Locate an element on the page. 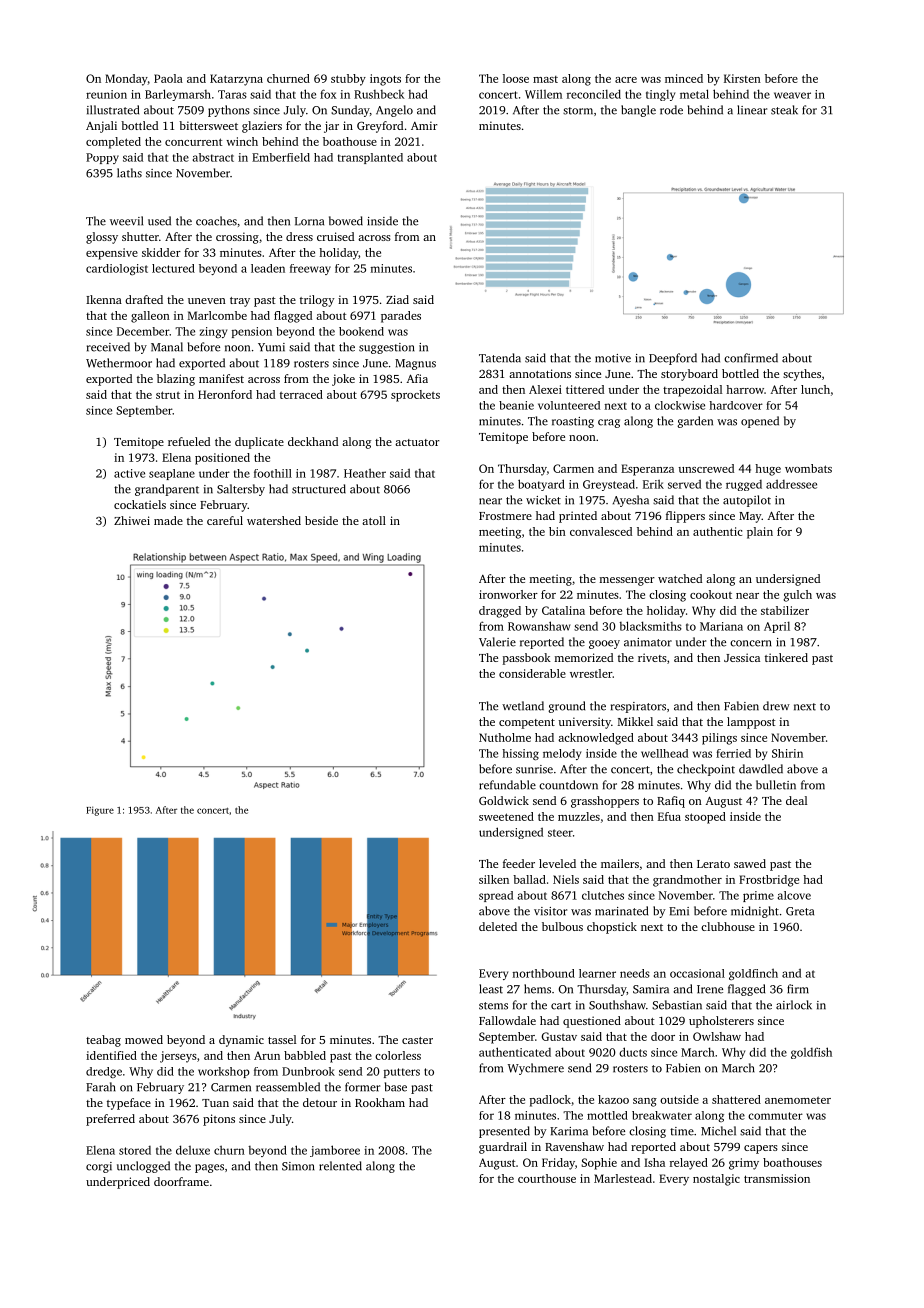 The image size is (924, 1308). reunion is located at coordinates (106, 94).
